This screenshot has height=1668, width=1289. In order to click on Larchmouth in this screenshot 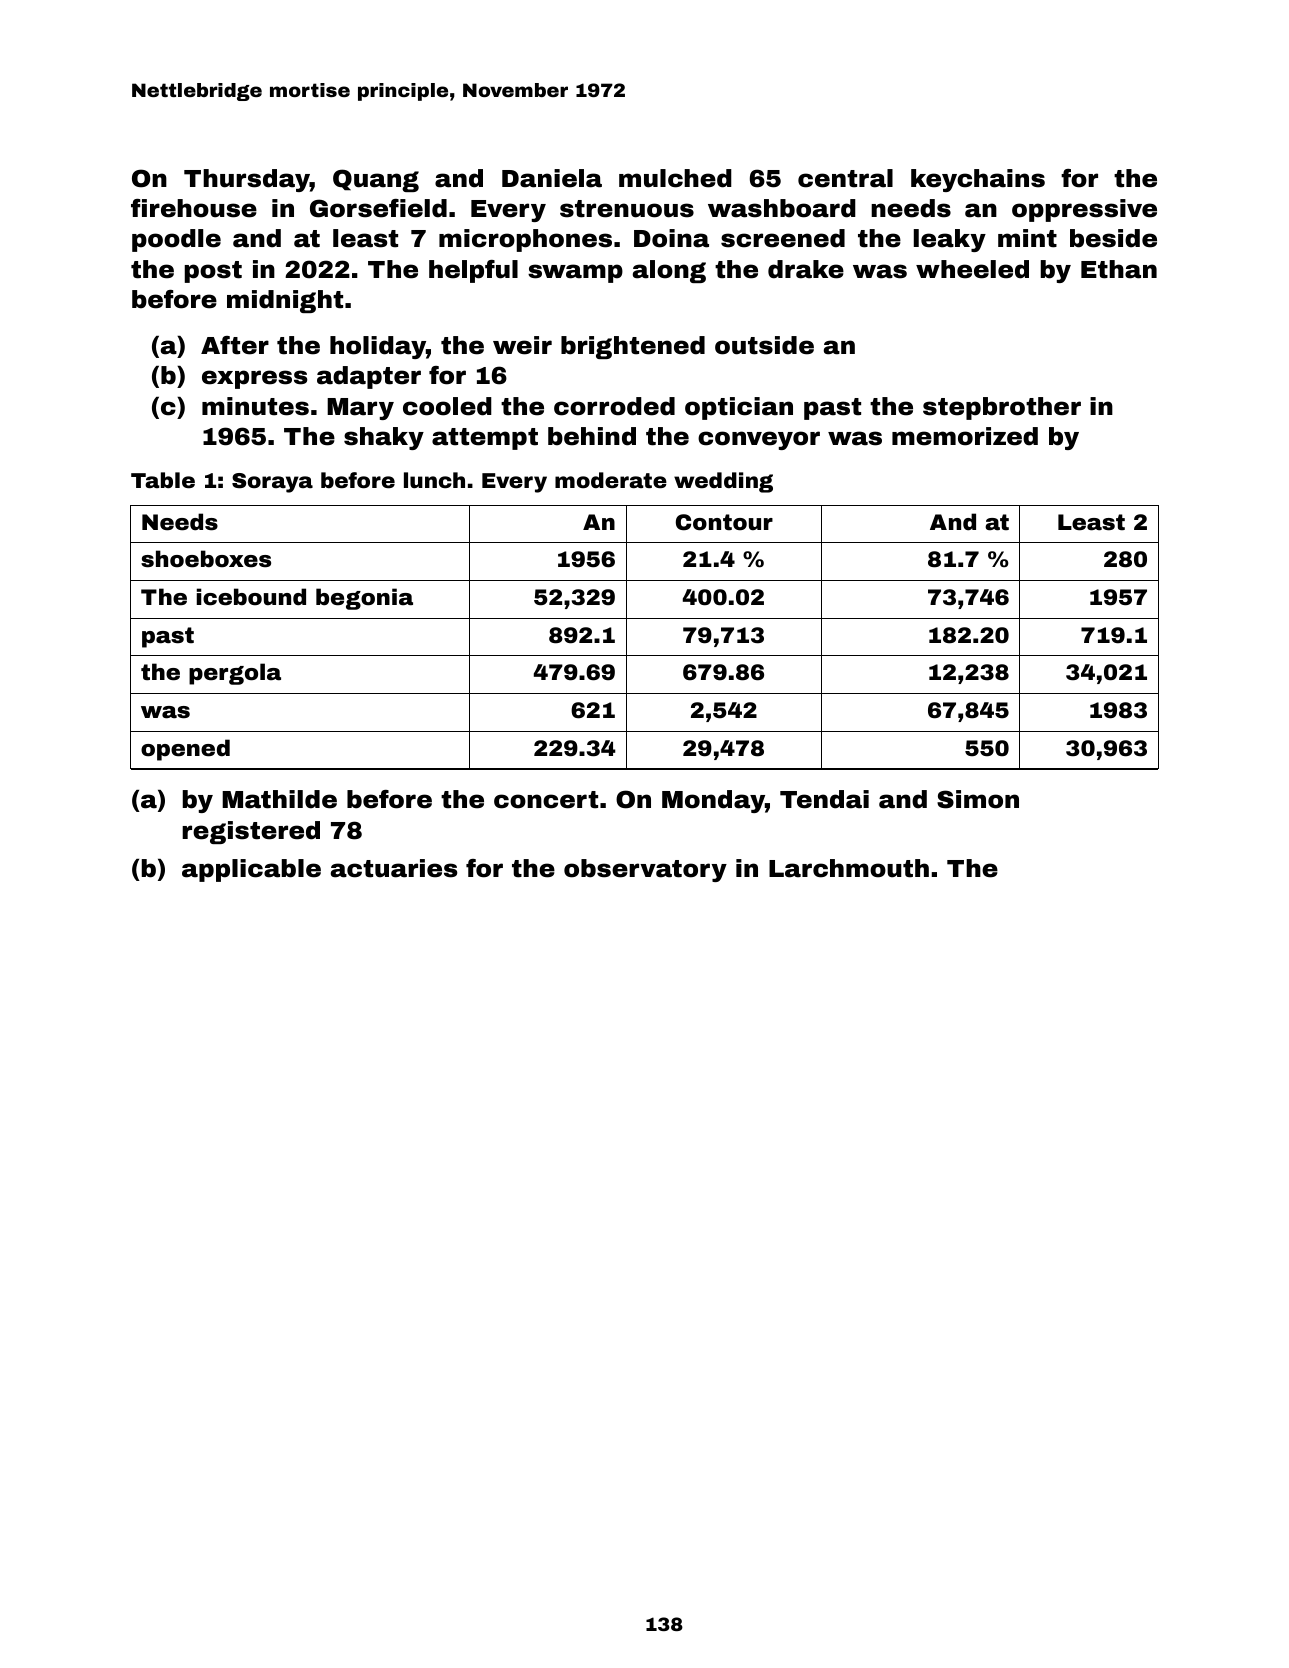, I will do `click(849, 868)`.
